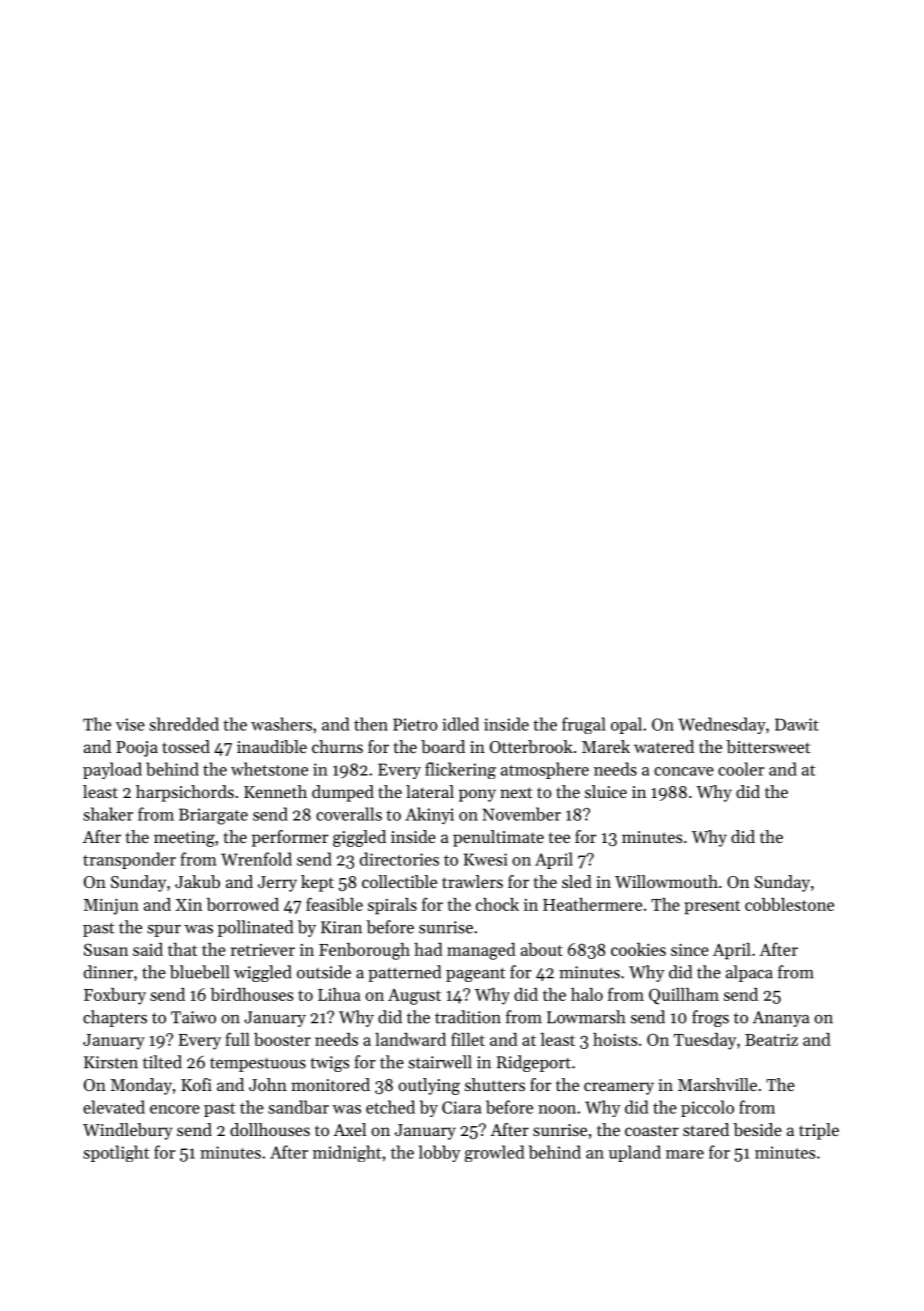 The image size is (924, 1311). I want to click on outside, so click(324, 972).
